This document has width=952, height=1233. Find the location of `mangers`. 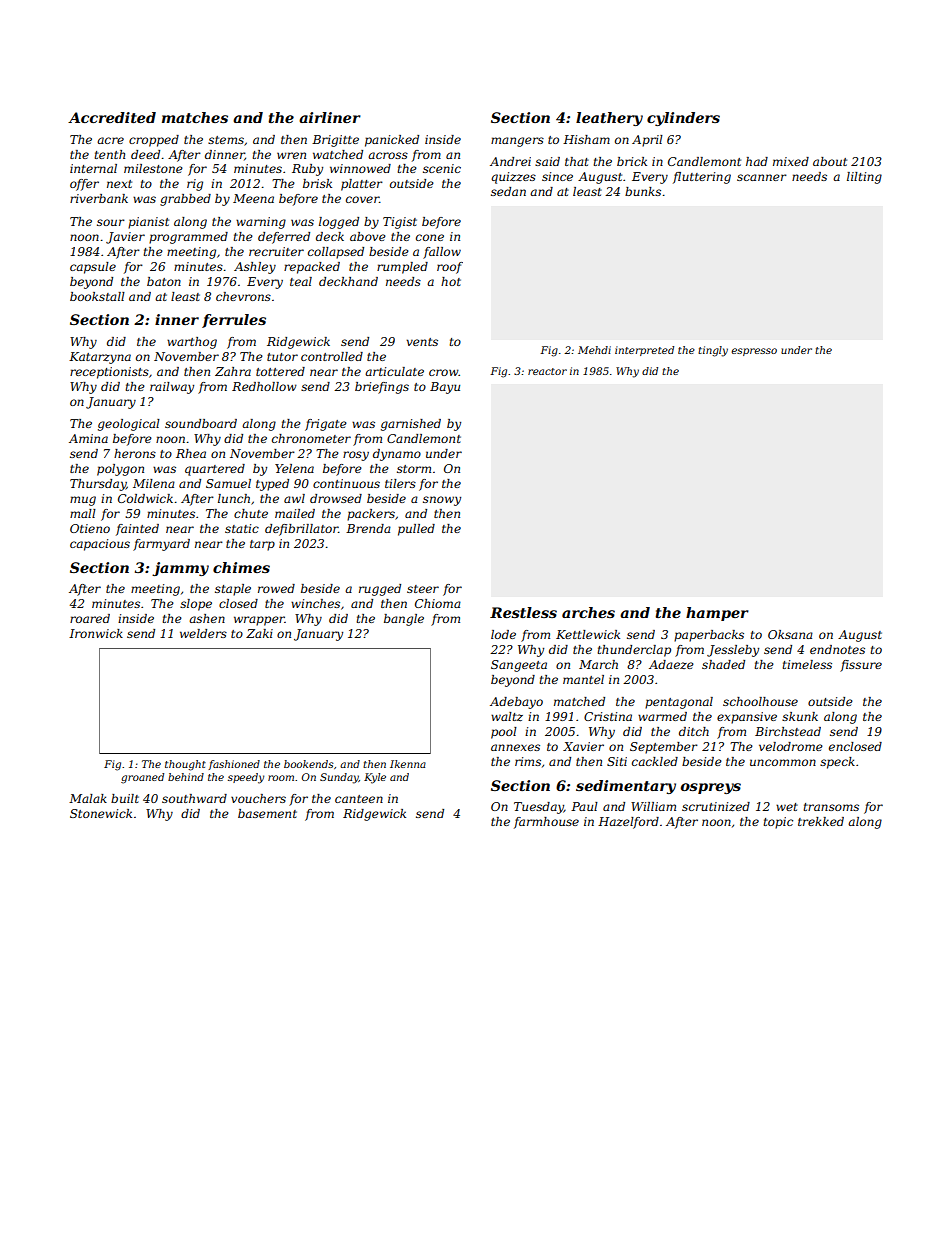

mangers is located at coordinates (517, 142).
